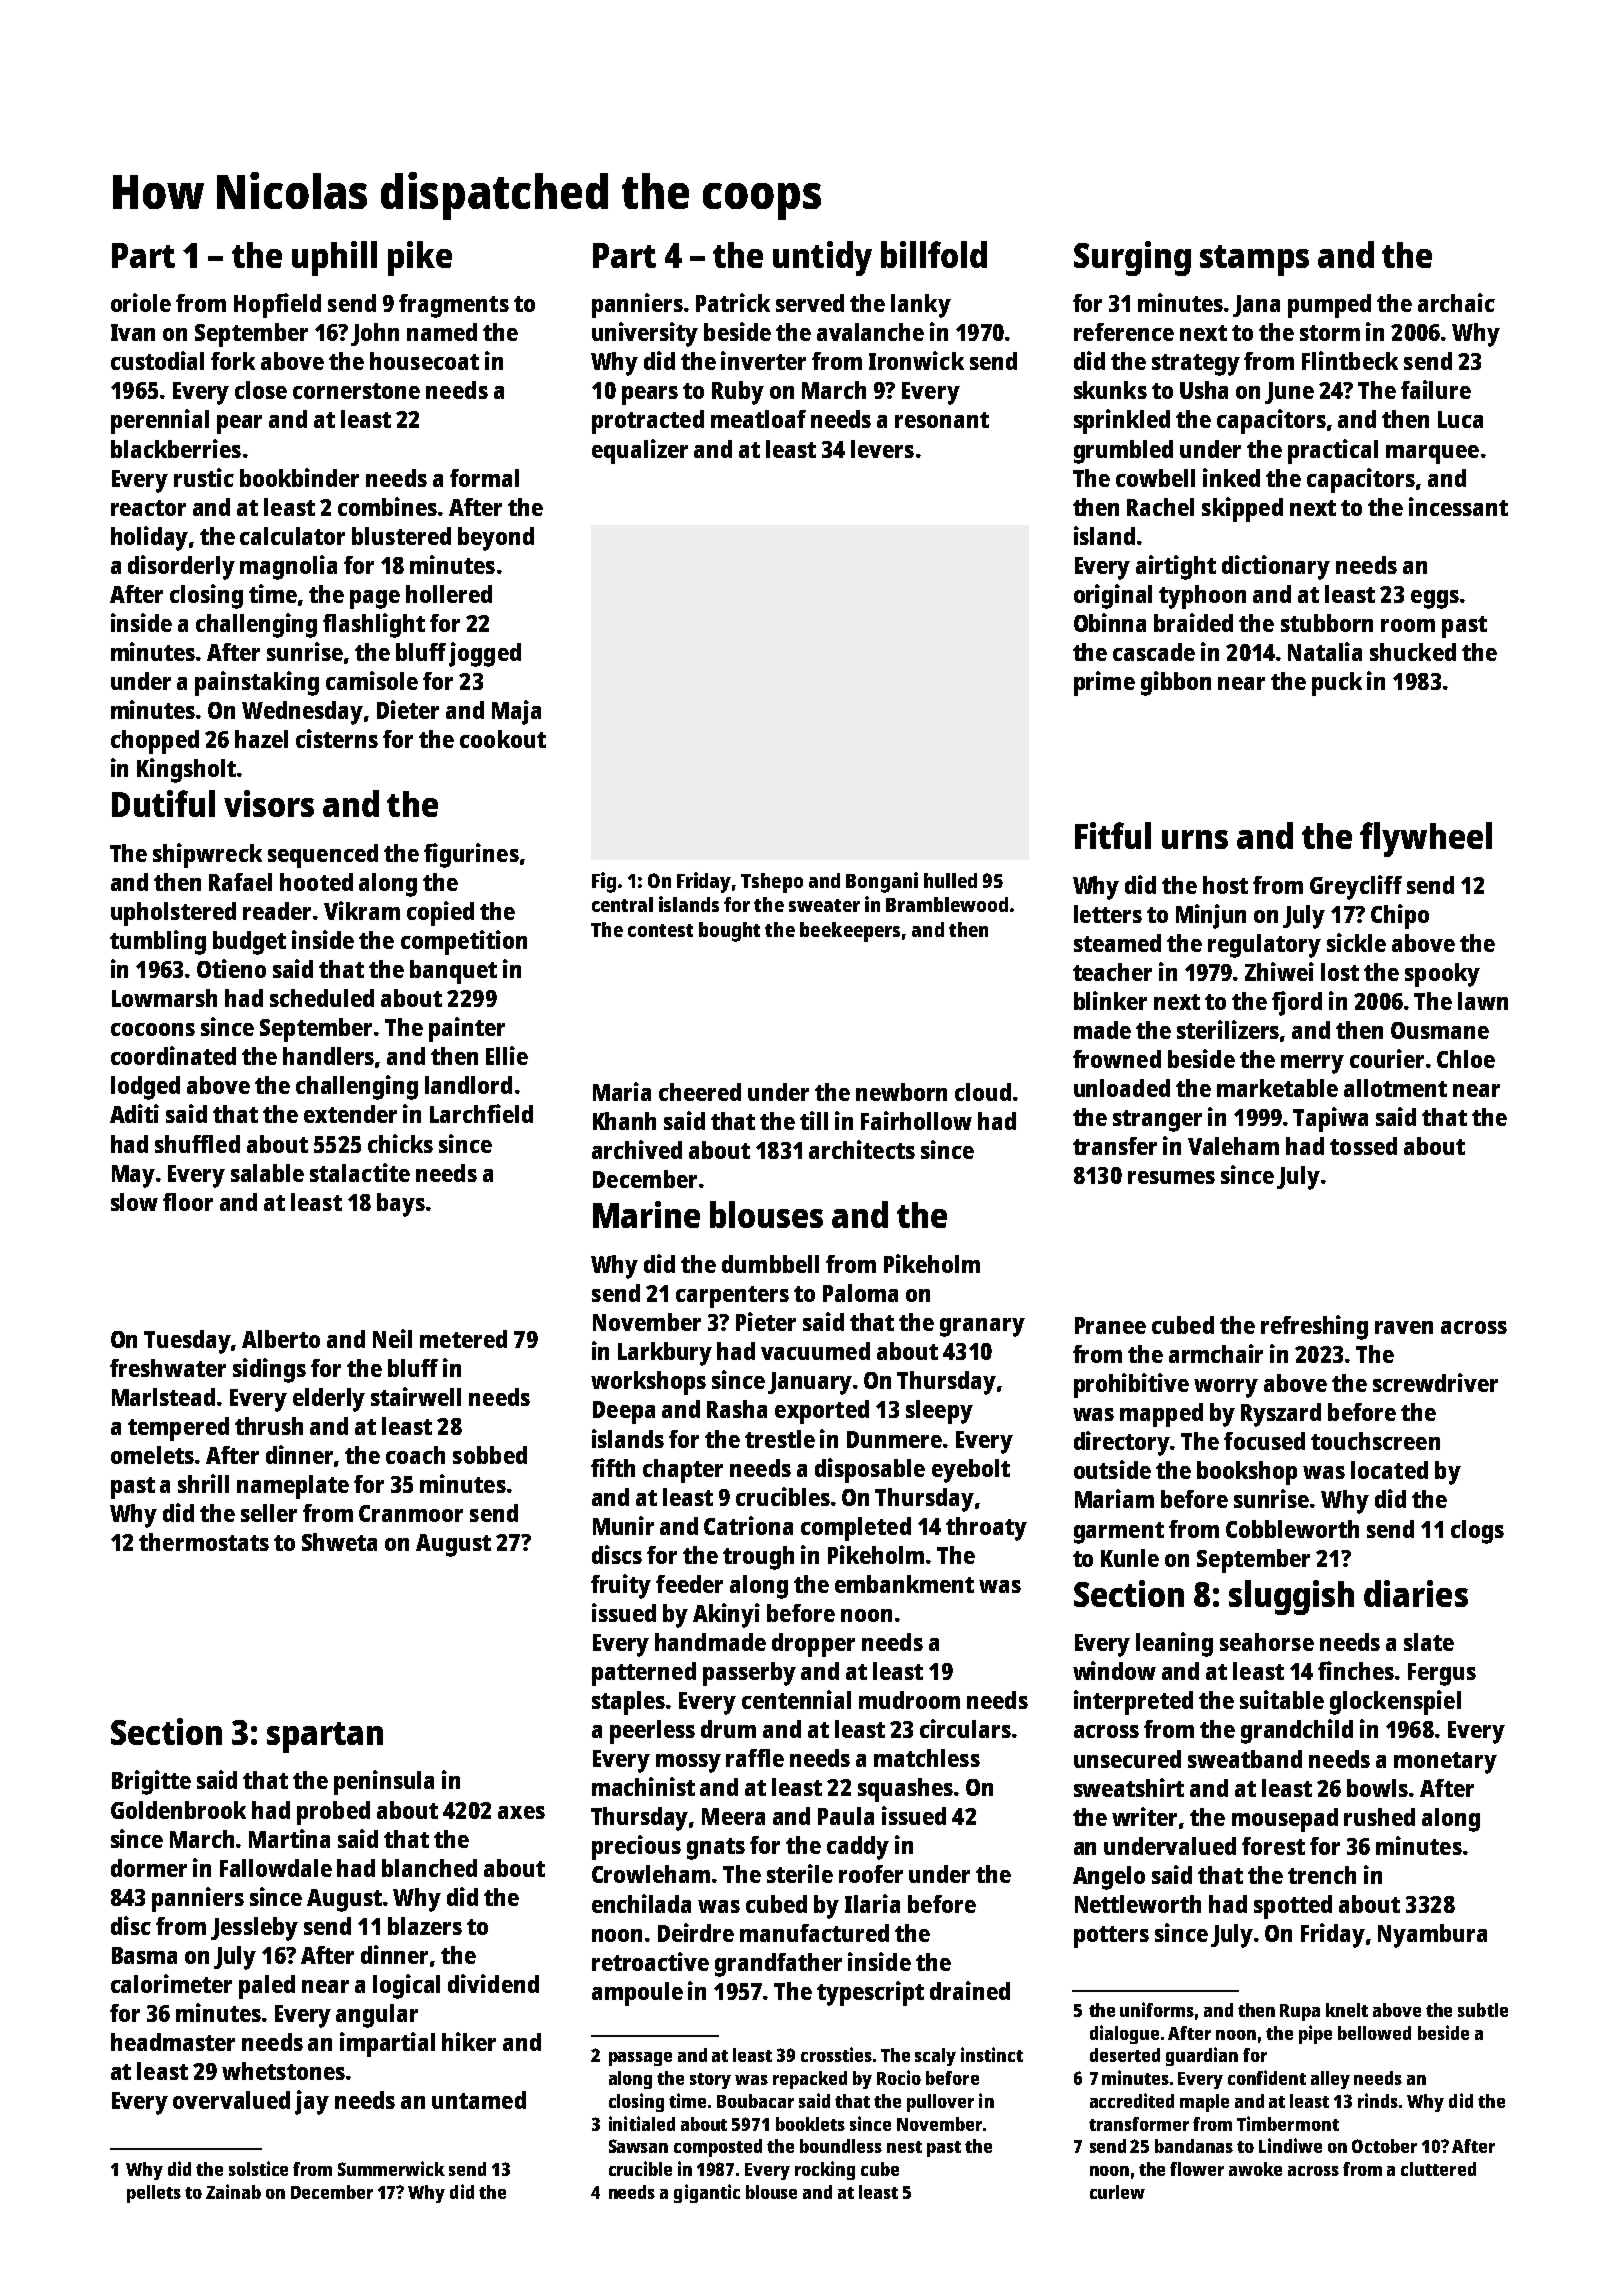 This screenshot has width=1620, height=2292. Describe the element at coordinates (173, 2042) in the screenshot. I see `headmaster` at that location.
